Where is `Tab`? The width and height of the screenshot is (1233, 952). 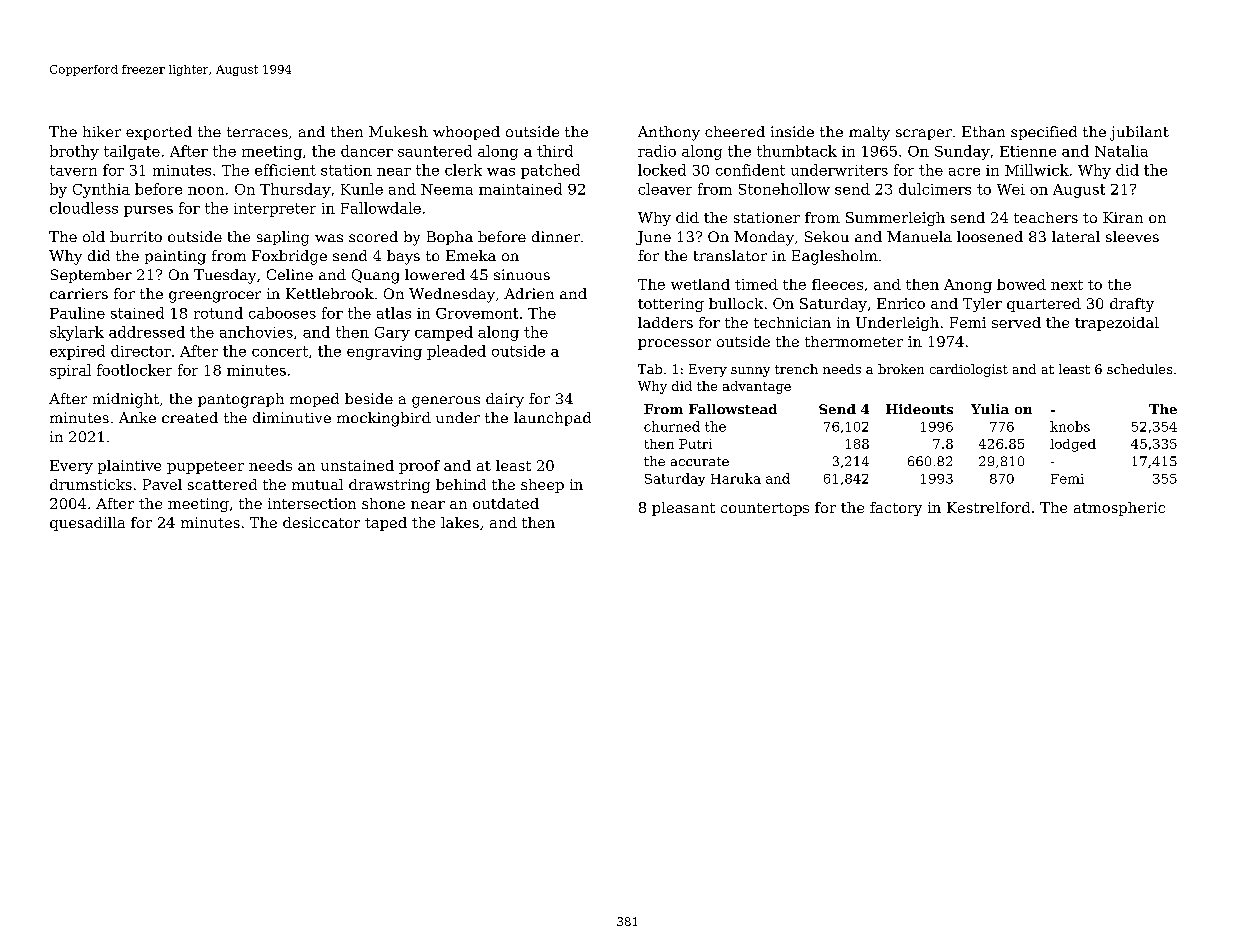
Tab is located at coordinates (650, 369).
